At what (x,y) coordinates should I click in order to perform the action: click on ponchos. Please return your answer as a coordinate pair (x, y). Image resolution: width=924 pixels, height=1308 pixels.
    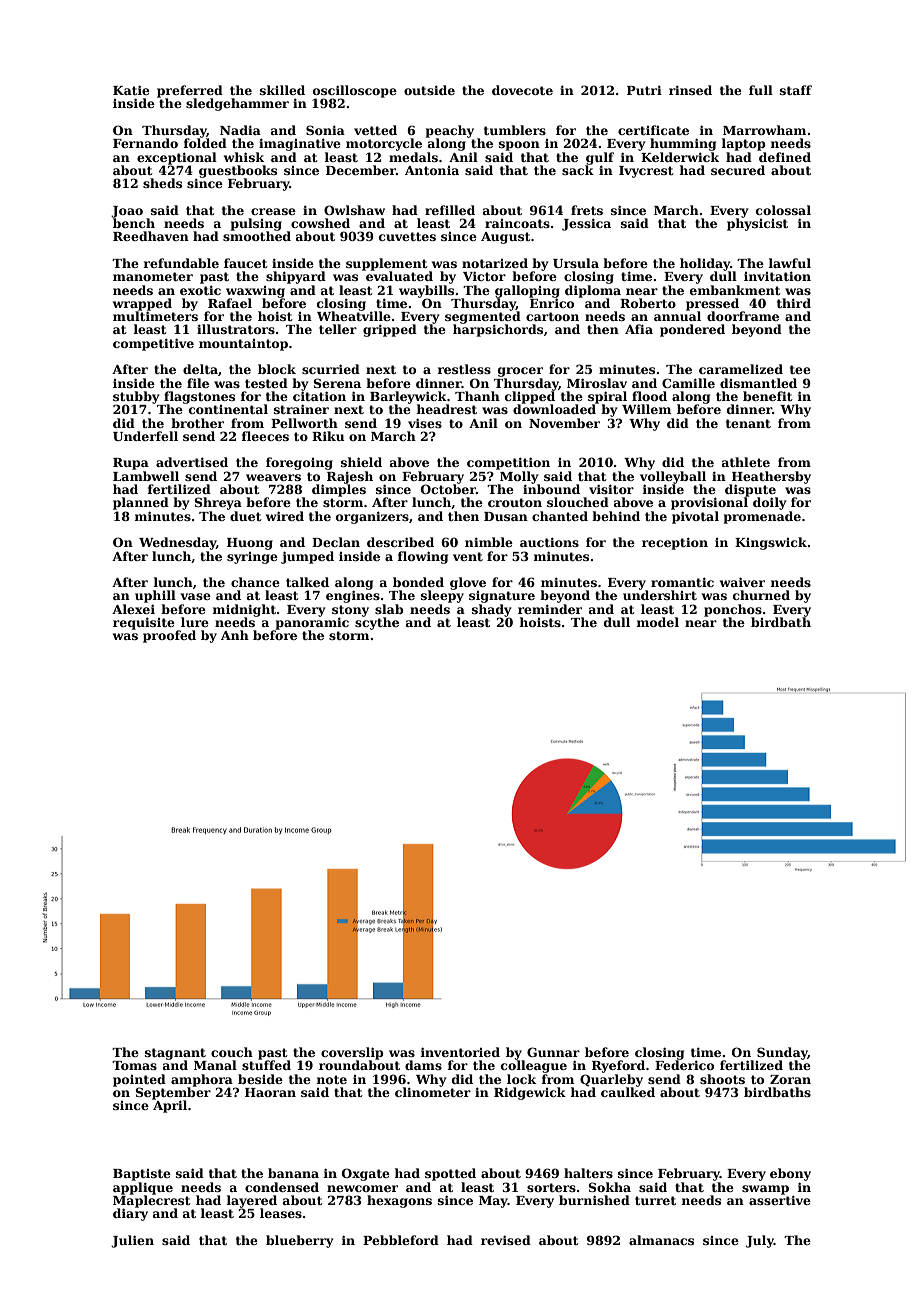
    Looking at the image, I should click on (733, 610).
